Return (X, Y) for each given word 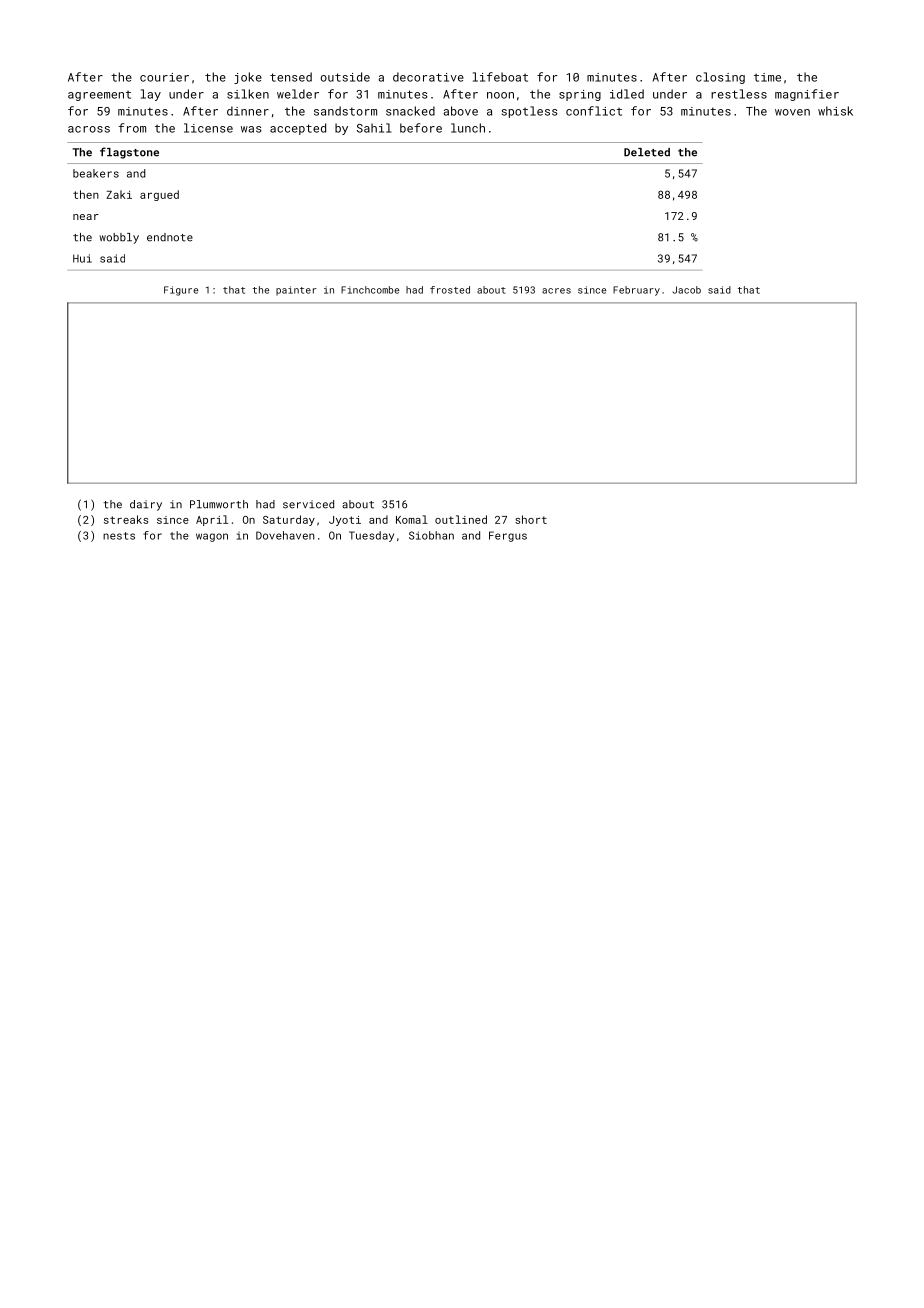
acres (556, 291)
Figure (181, 291)
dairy (146, 505)
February (636, 291)
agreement (99, 96)
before (421, 128)
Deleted (647, 152)
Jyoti (345, 521)
